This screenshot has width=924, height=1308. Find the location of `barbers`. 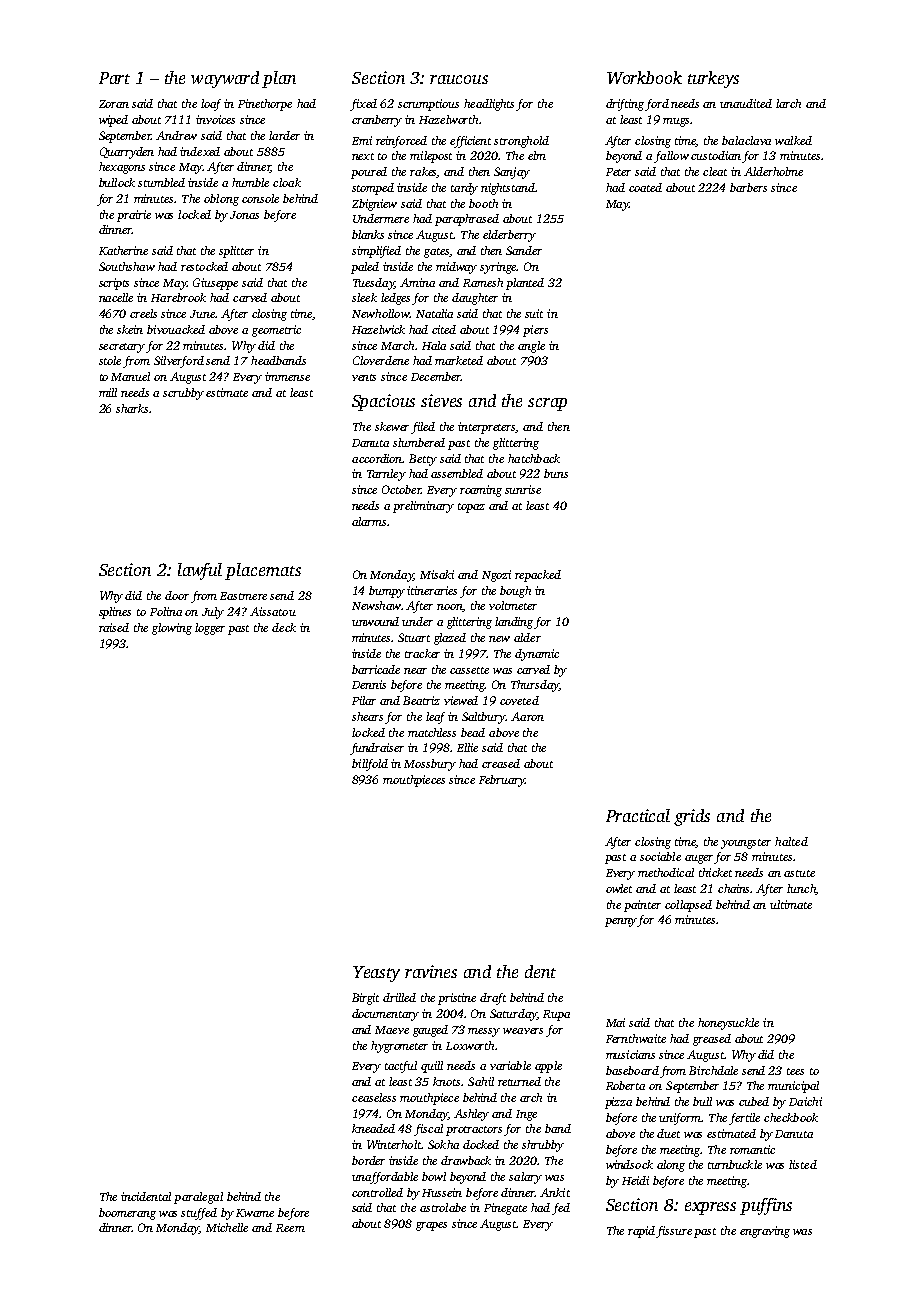

barbers is located at coordinates (748, 187).
